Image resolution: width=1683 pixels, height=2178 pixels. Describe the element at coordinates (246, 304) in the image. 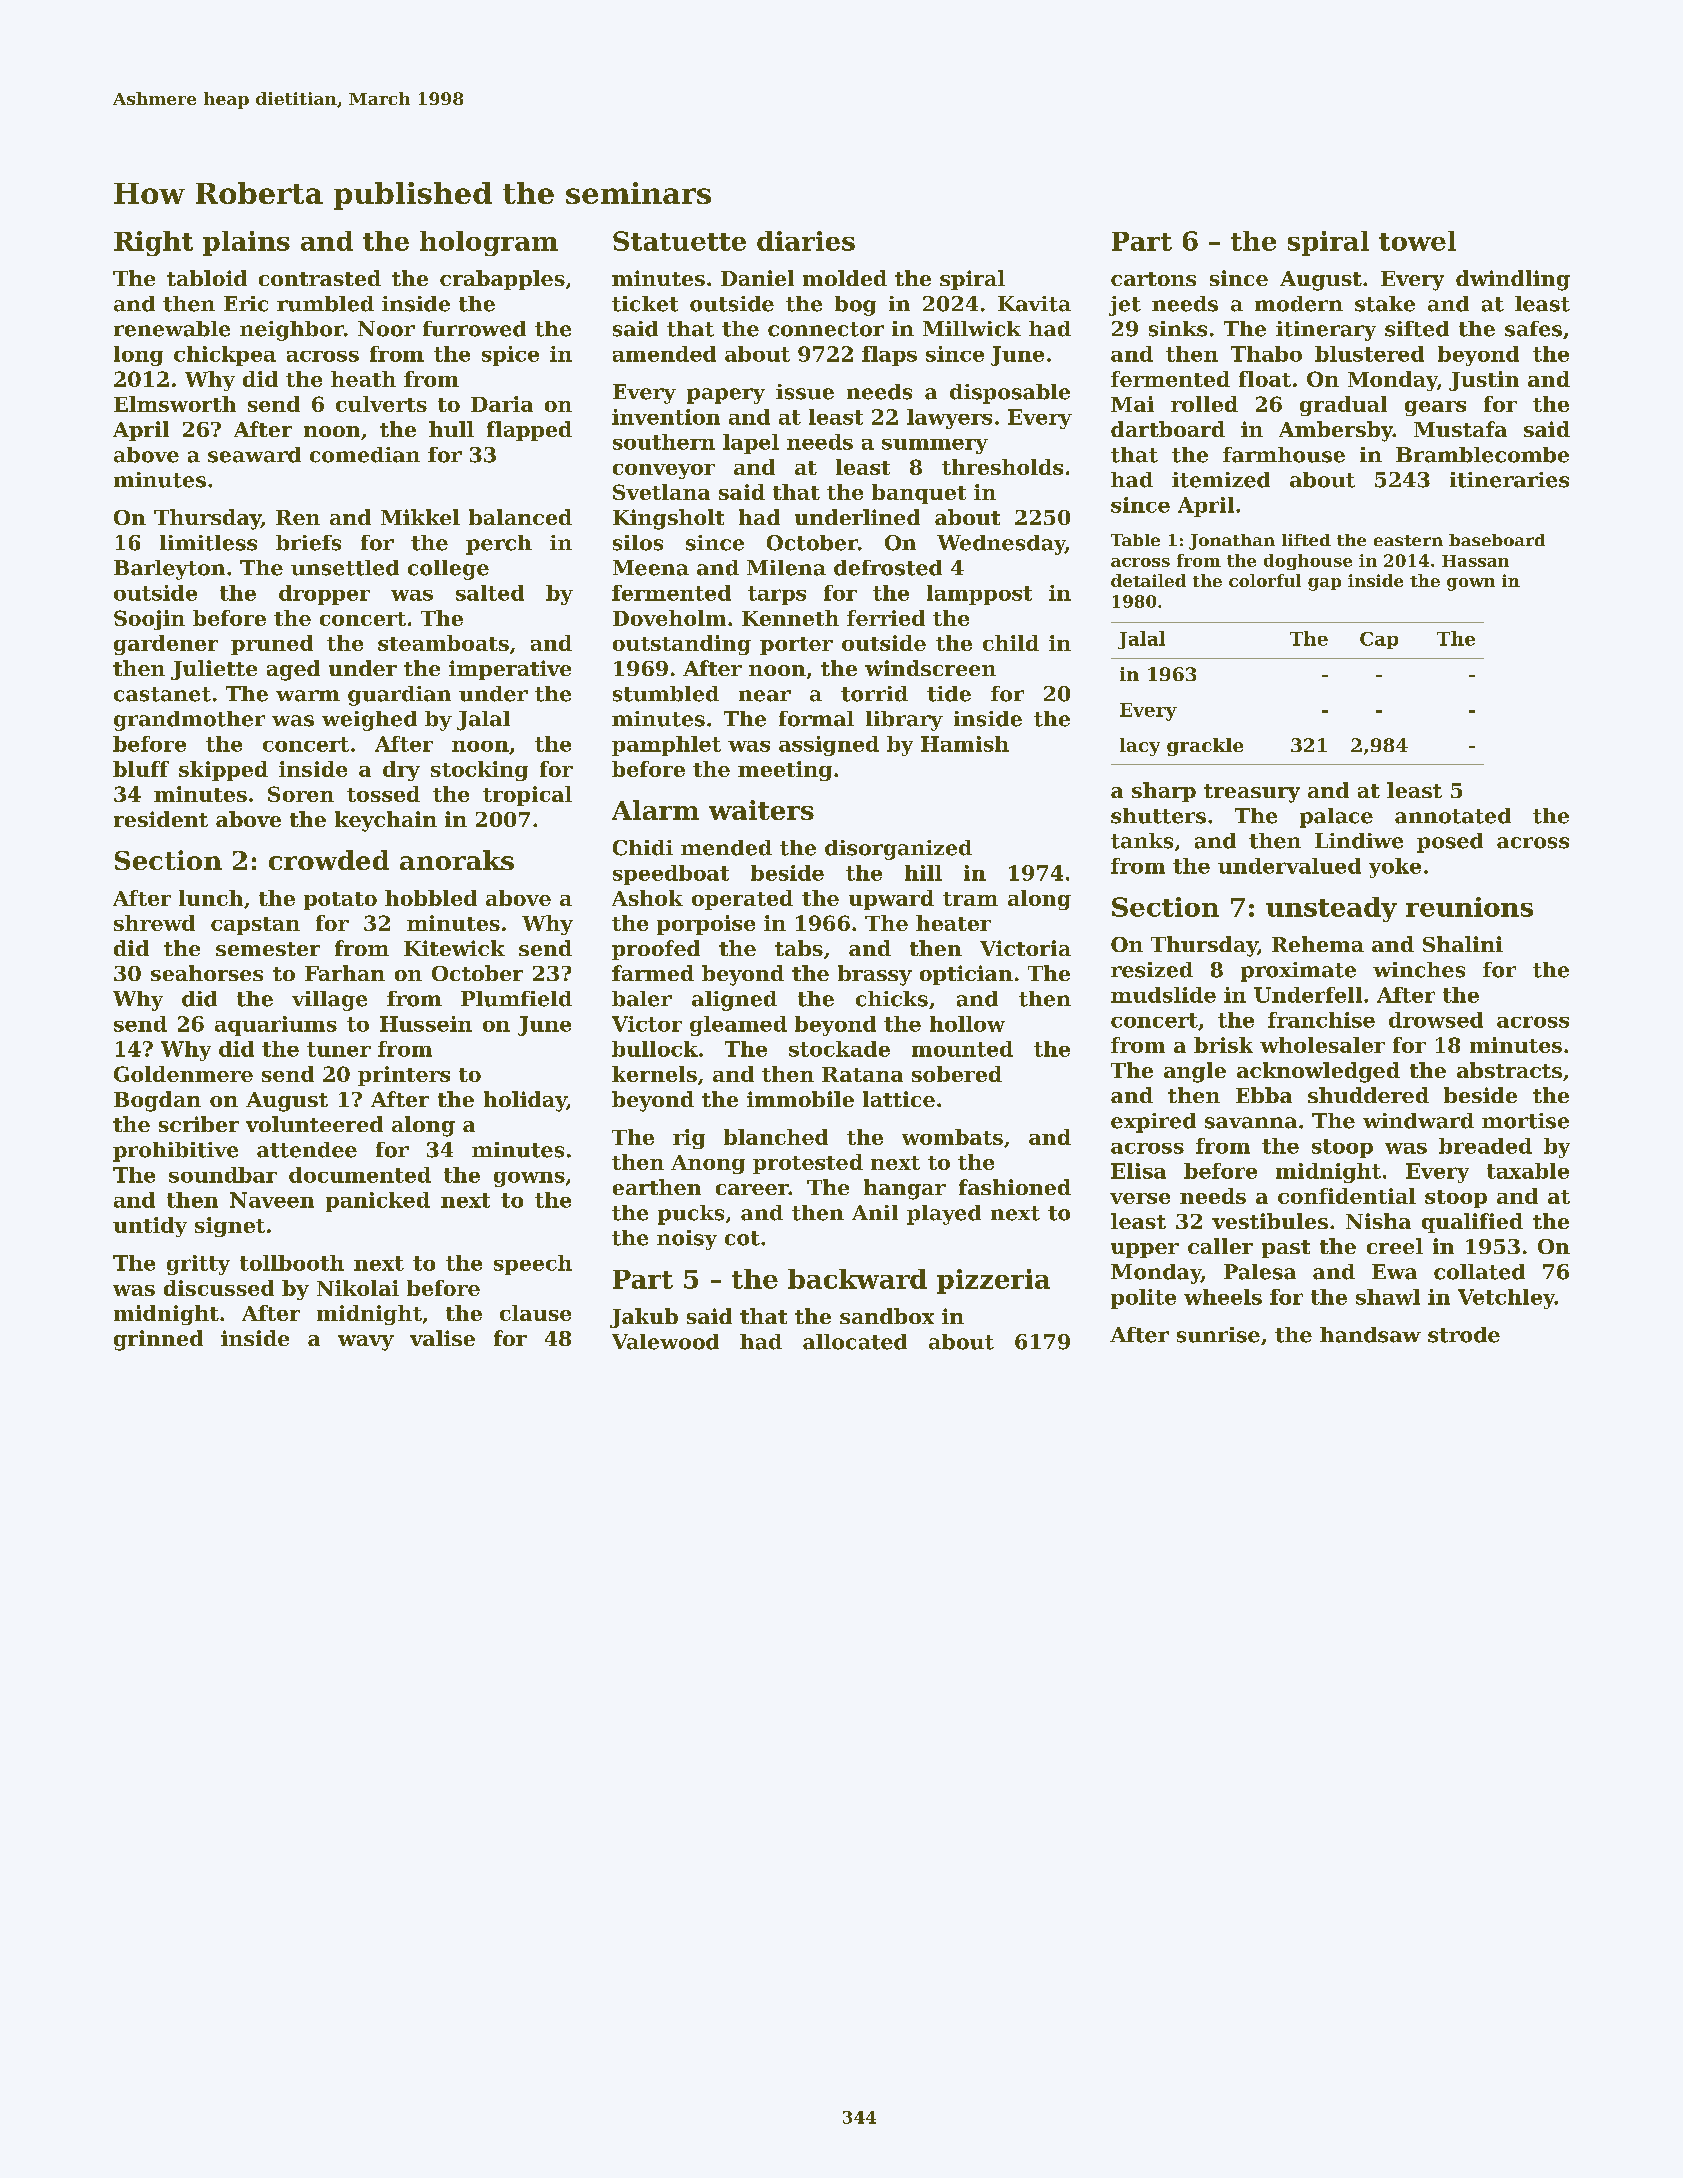

I see `Eric` at that location.
